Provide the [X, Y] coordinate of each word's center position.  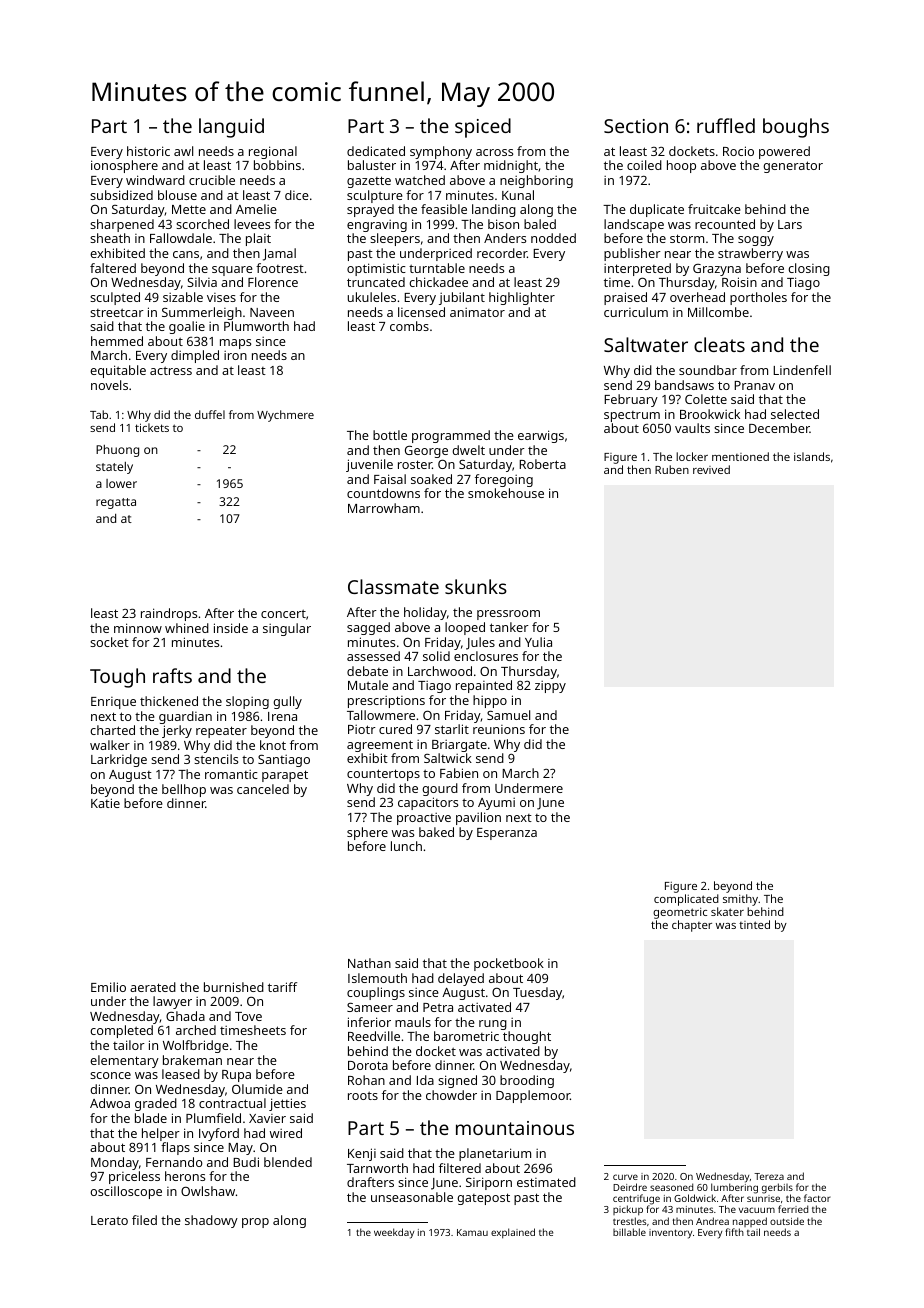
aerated [153, 987]
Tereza [769, 1176]
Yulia [538, 642]
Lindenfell [802, 370]
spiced [483, 128]
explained [513, 1233]
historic [148, 151]
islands [812, 456]
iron [235, 355]
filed [144, 1220]
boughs [796, 128]
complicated [686, 900]
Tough [117, 678]
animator [477, 312]
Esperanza [507, 834]
